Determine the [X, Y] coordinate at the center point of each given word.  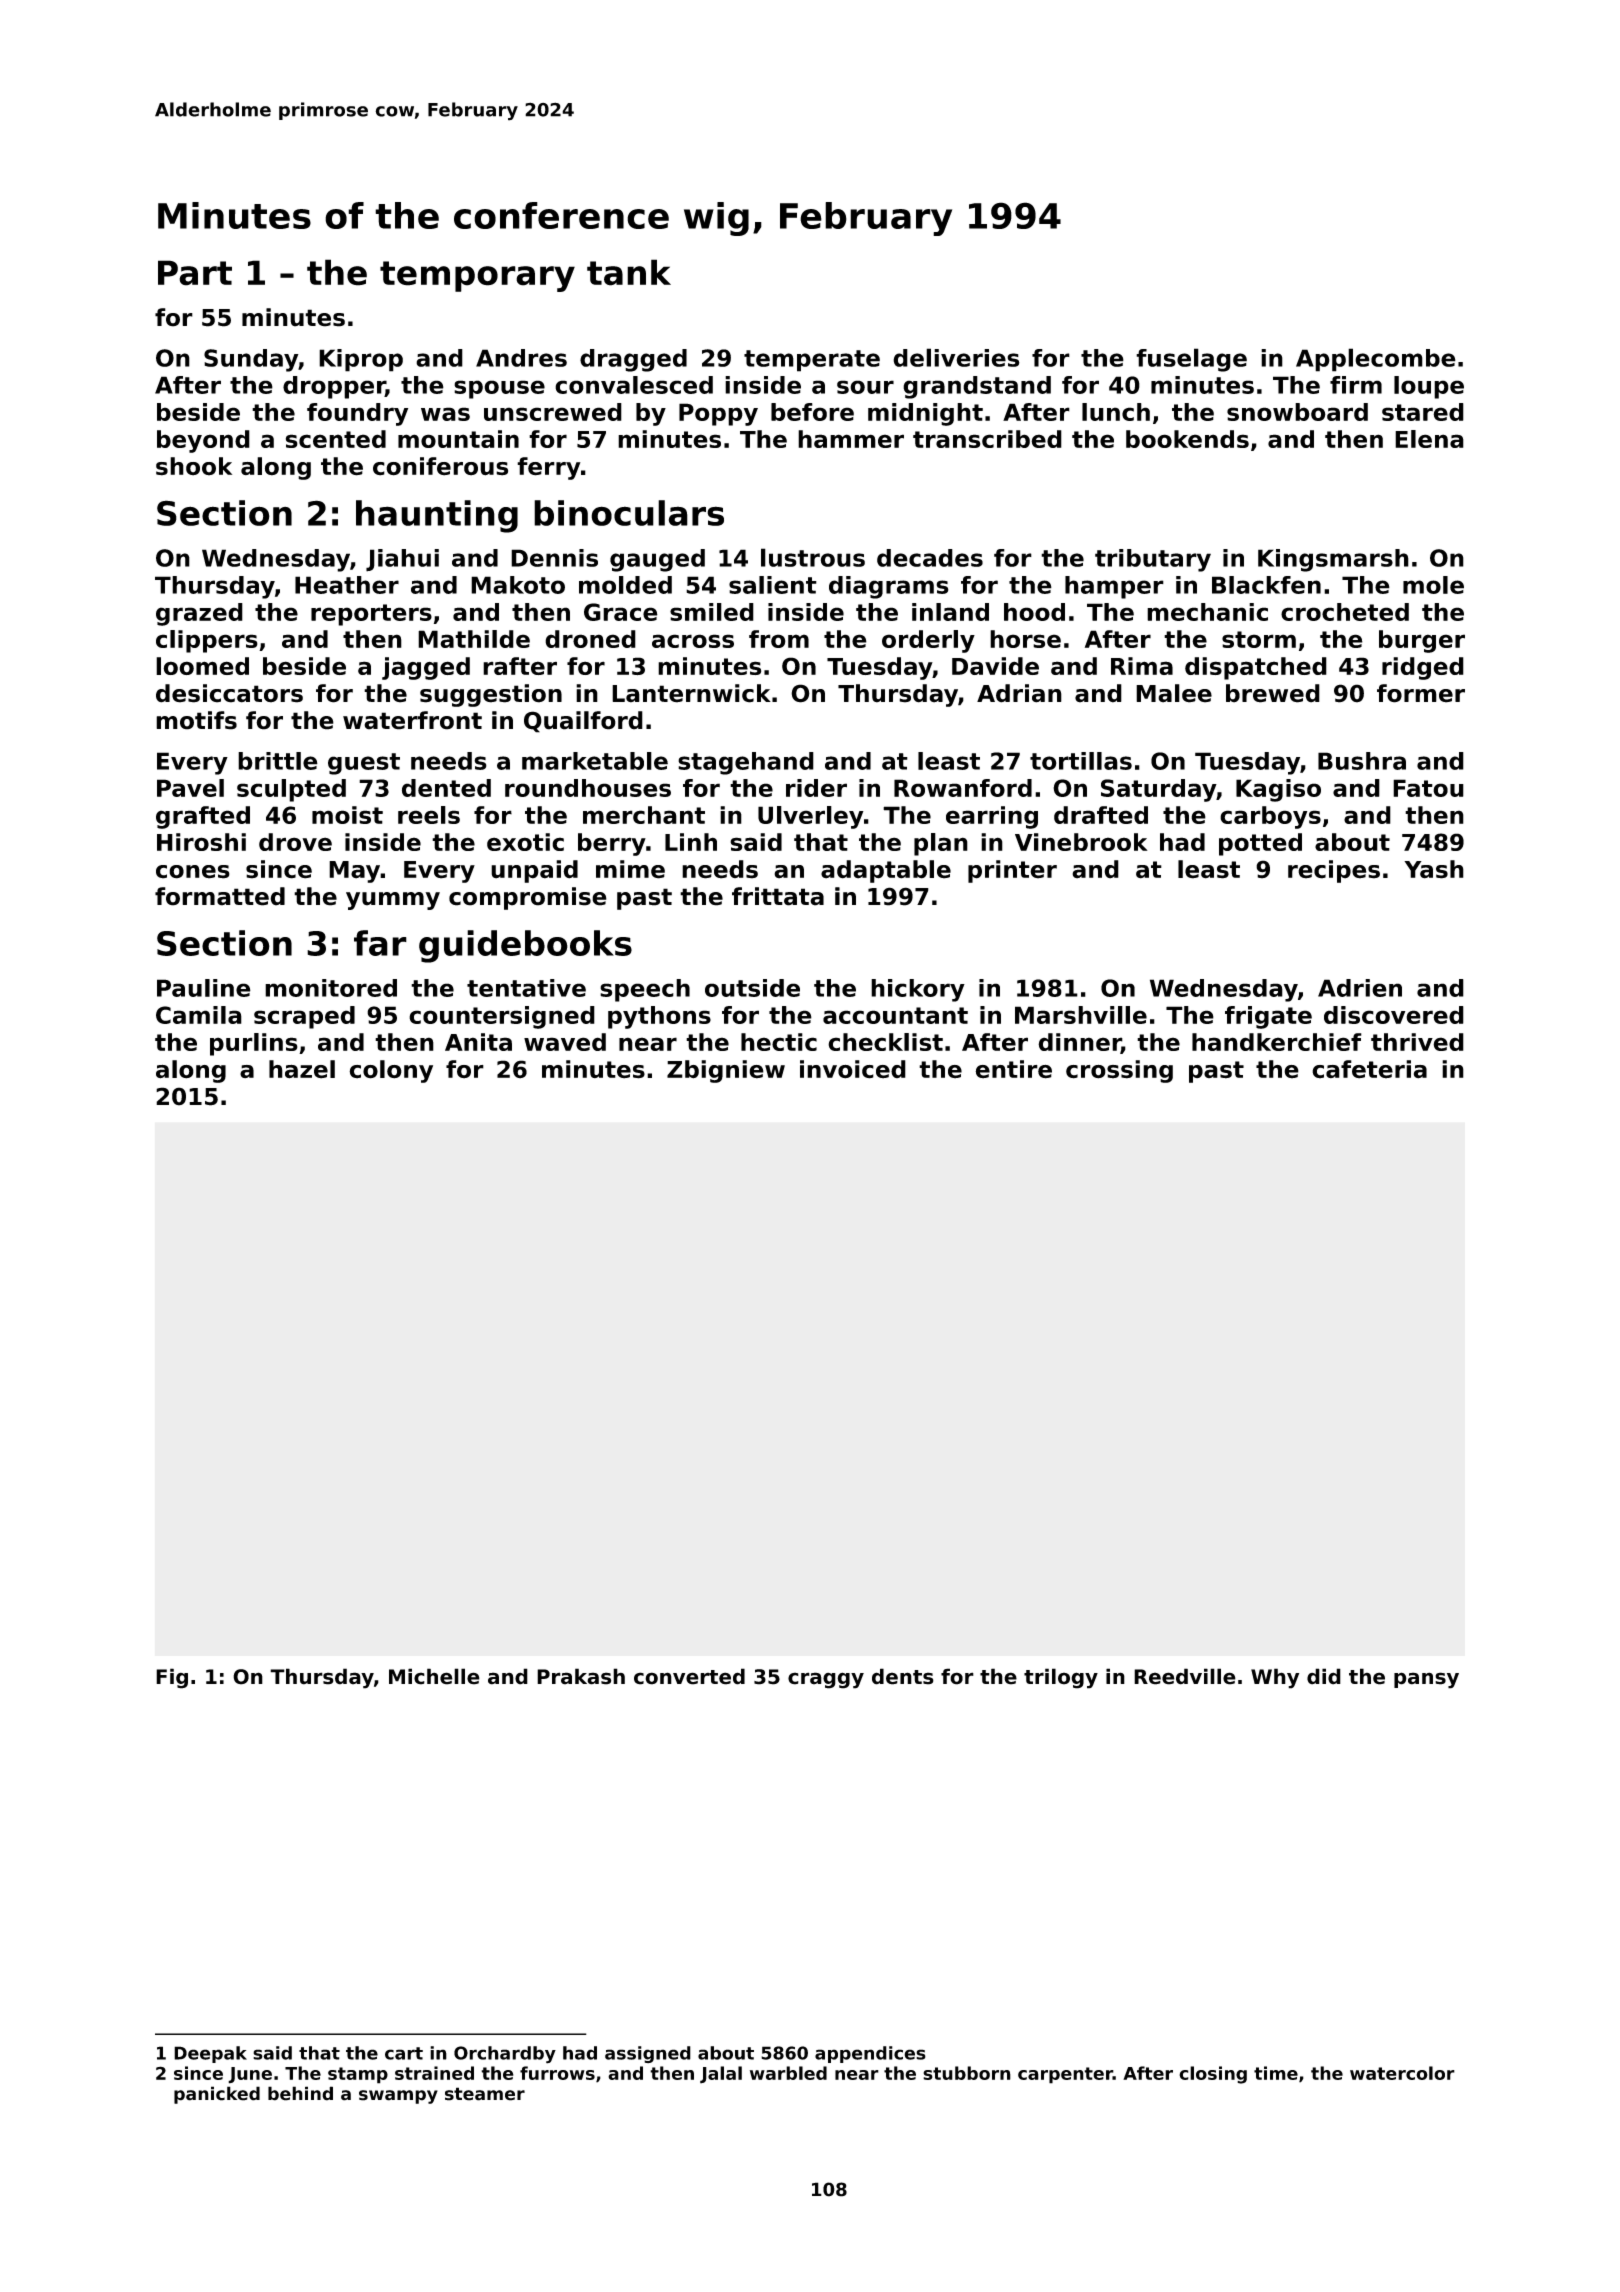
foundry [357, 414]
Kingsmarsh [1333, 560]
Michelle [434, 1676]
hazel [302, 1069]
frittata [778, 896]
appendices [870, 2054]
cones [193, 872]
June [250, 2075]
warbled [788, 2073]
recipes [1334, 871]
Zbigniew [726, 1071]
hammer [851, 439]
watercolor [1402, 2073]
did [1324, 1676]
